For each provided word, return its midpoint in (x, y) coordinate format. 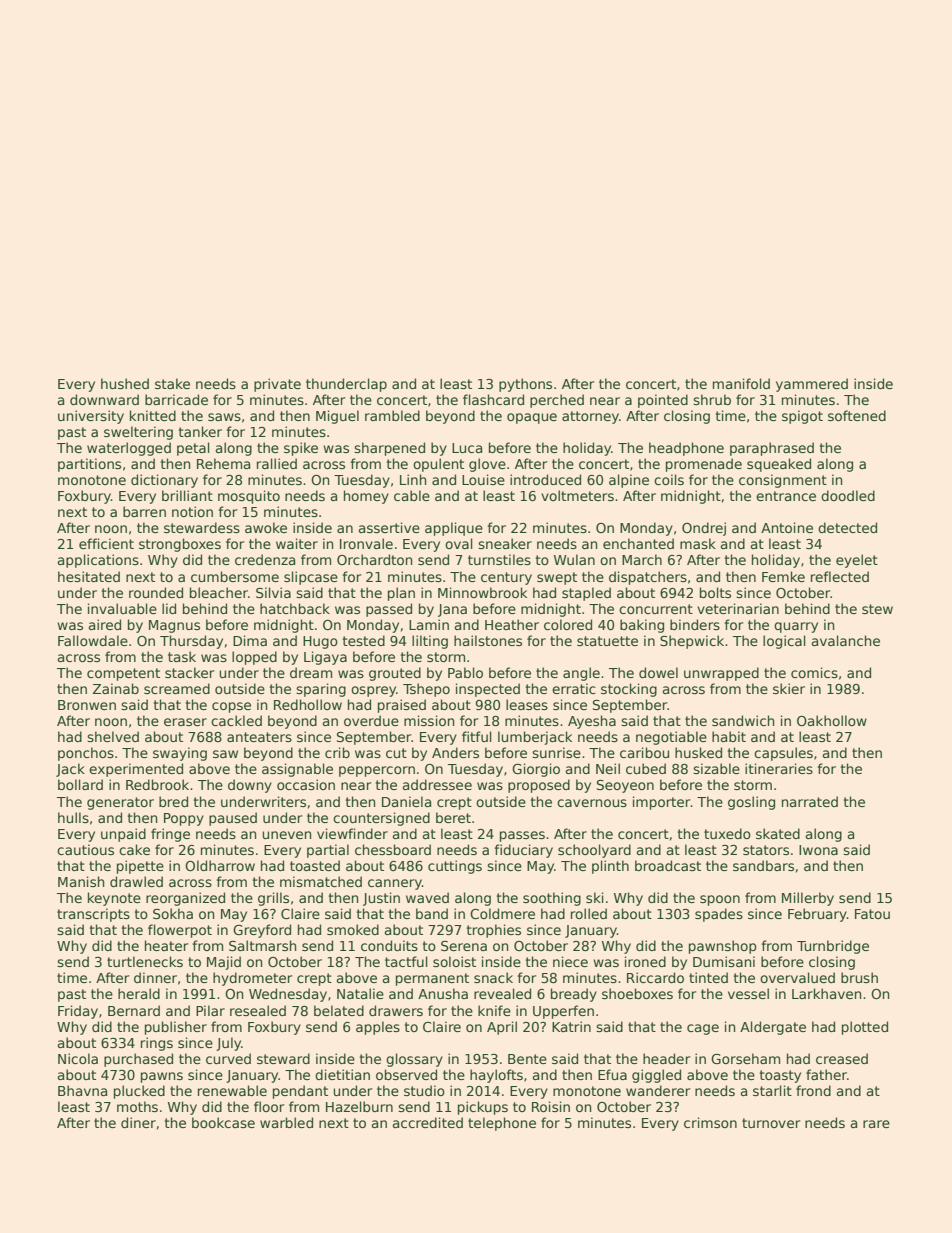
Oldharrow (220, 865)
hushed (125, 383)
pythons (525, 385)
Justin (381, 899)
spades (719, 915)
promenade (704, 465)
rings (157, 1044)
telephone (502, 1124)
